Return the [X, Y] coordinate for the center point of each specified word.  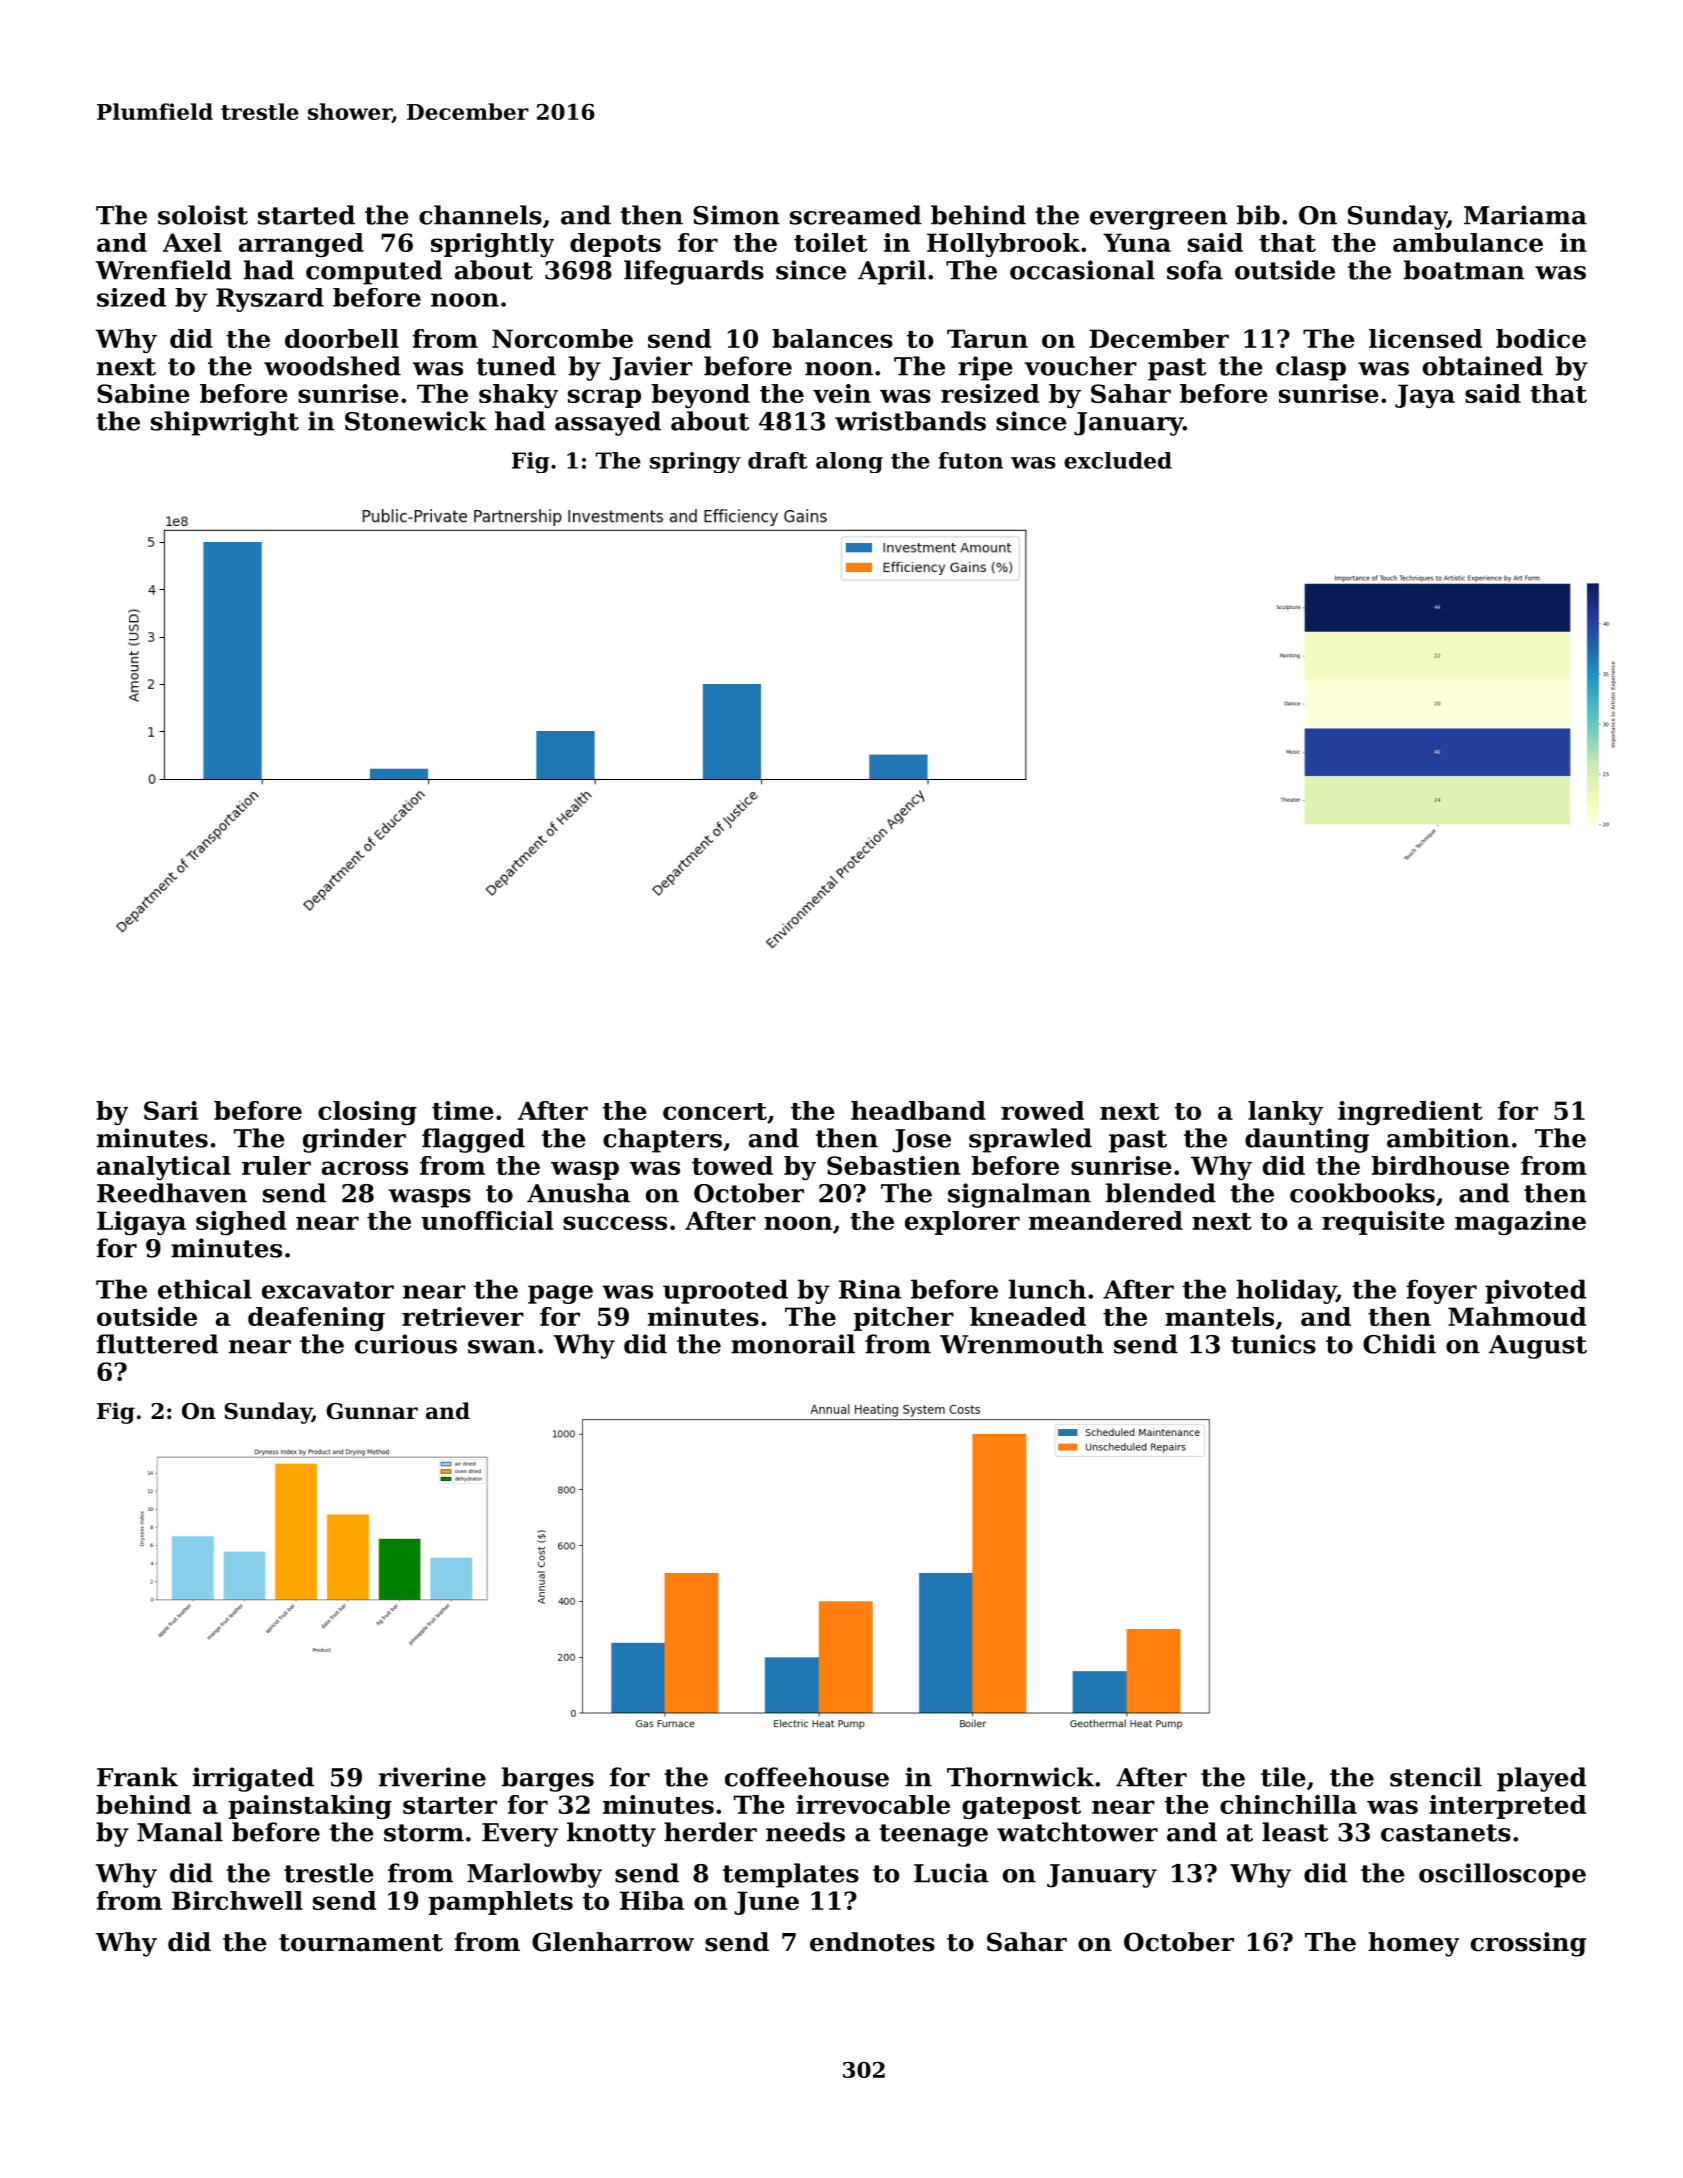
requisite [1383, 1223]
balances [832, 338]
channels [480, 215]
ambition [1448, 1138]
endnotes [872, 1942]
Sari [171, 1110]
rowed [1042, 1110]
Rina [870, 1289]
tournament [361, 1943]
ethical [205, 1289]
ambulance [1468, 242]
